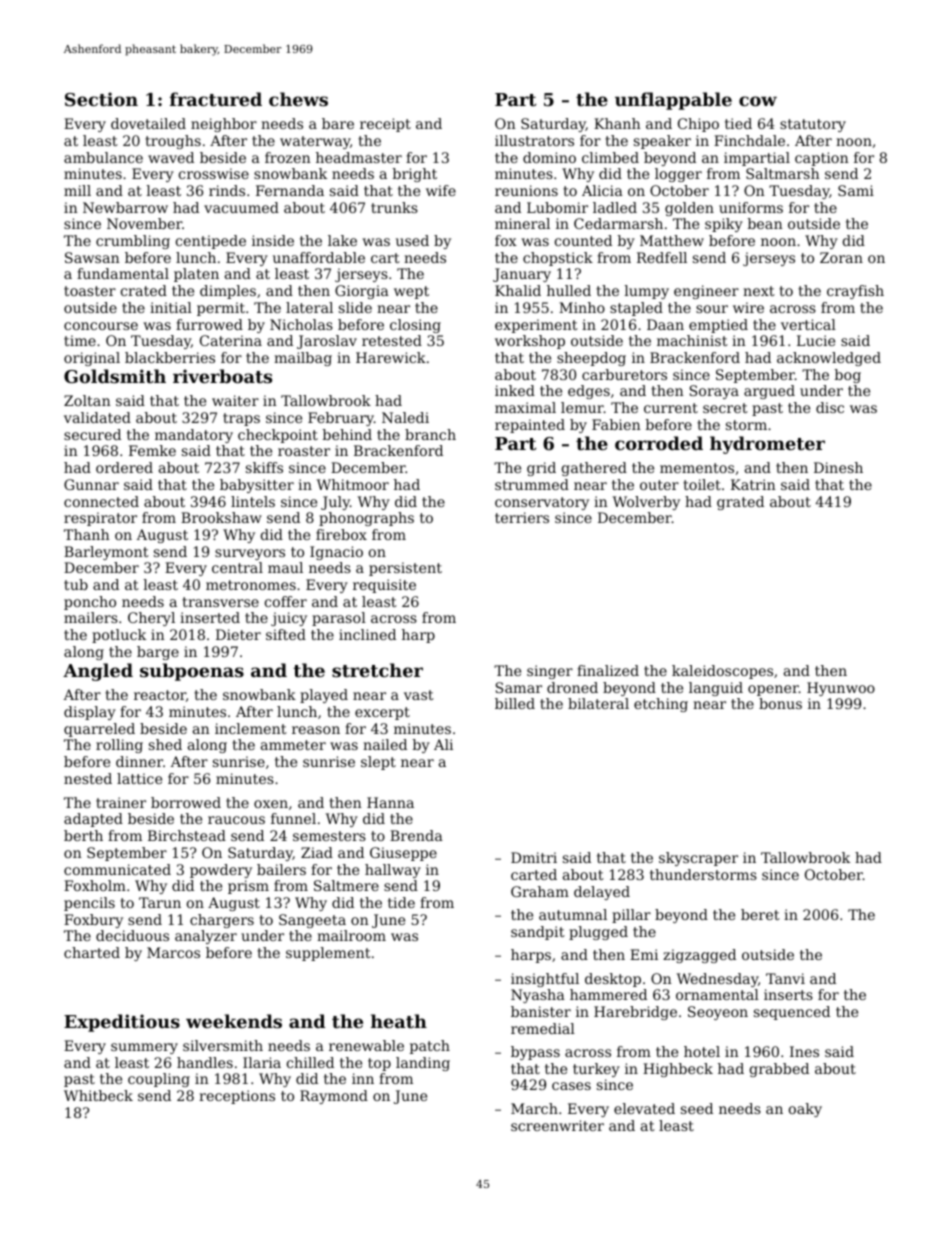 The height and width of the document is (1233, 952). I want to click on landing, so click(423, 1064).
